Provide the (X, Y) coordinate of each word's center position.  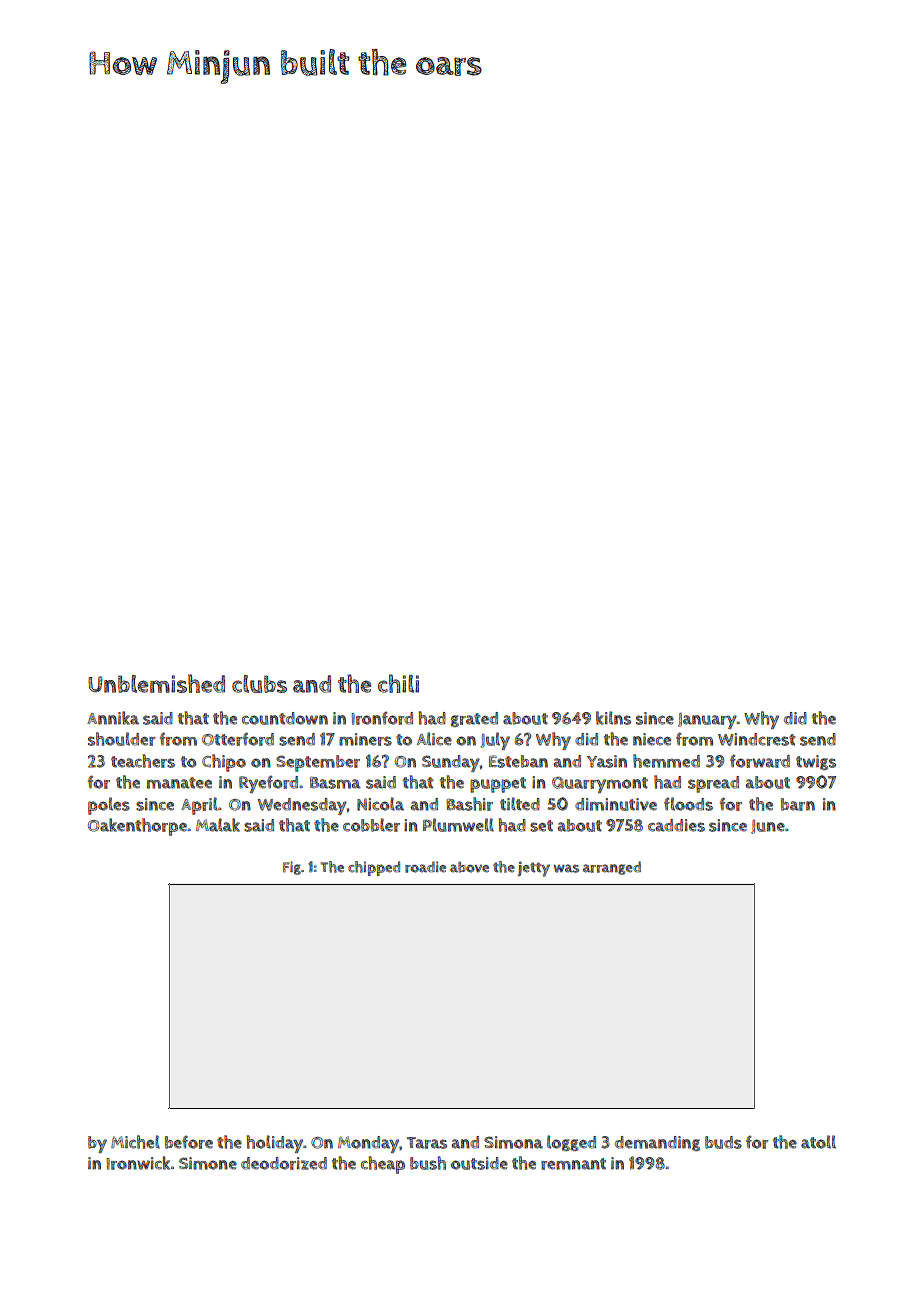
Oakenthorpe (137, 827)
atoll (818, 1142)
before (189, 1142)
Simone (208, 1163)
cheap (383, 1165)
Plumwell (458, 825)
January (707, 721)
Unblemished (156, 683)
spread (713, 784)
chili (398, 683)
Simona (513, 1142)
